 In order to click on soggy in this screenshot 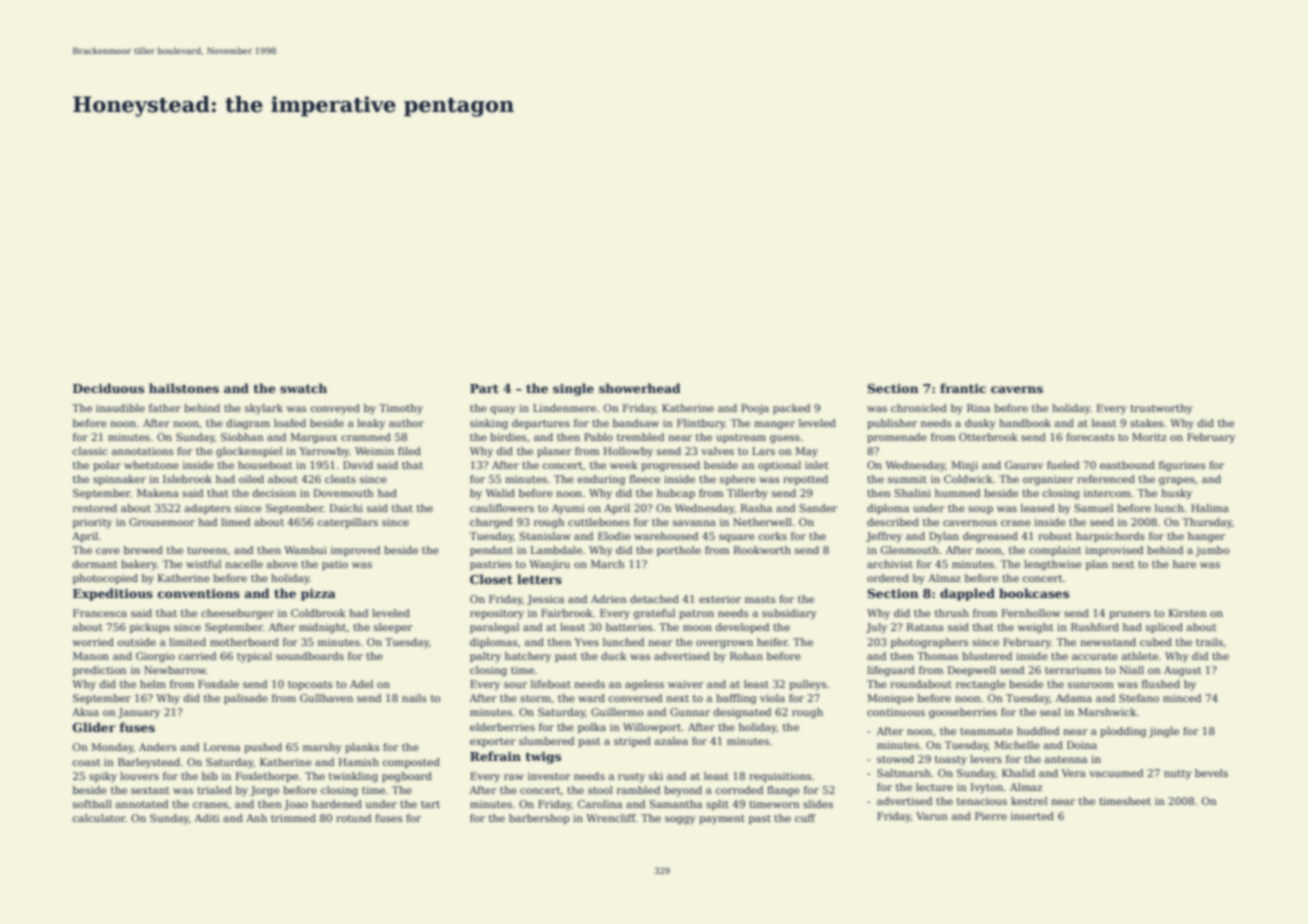, I will do `click(680, 820)`.
